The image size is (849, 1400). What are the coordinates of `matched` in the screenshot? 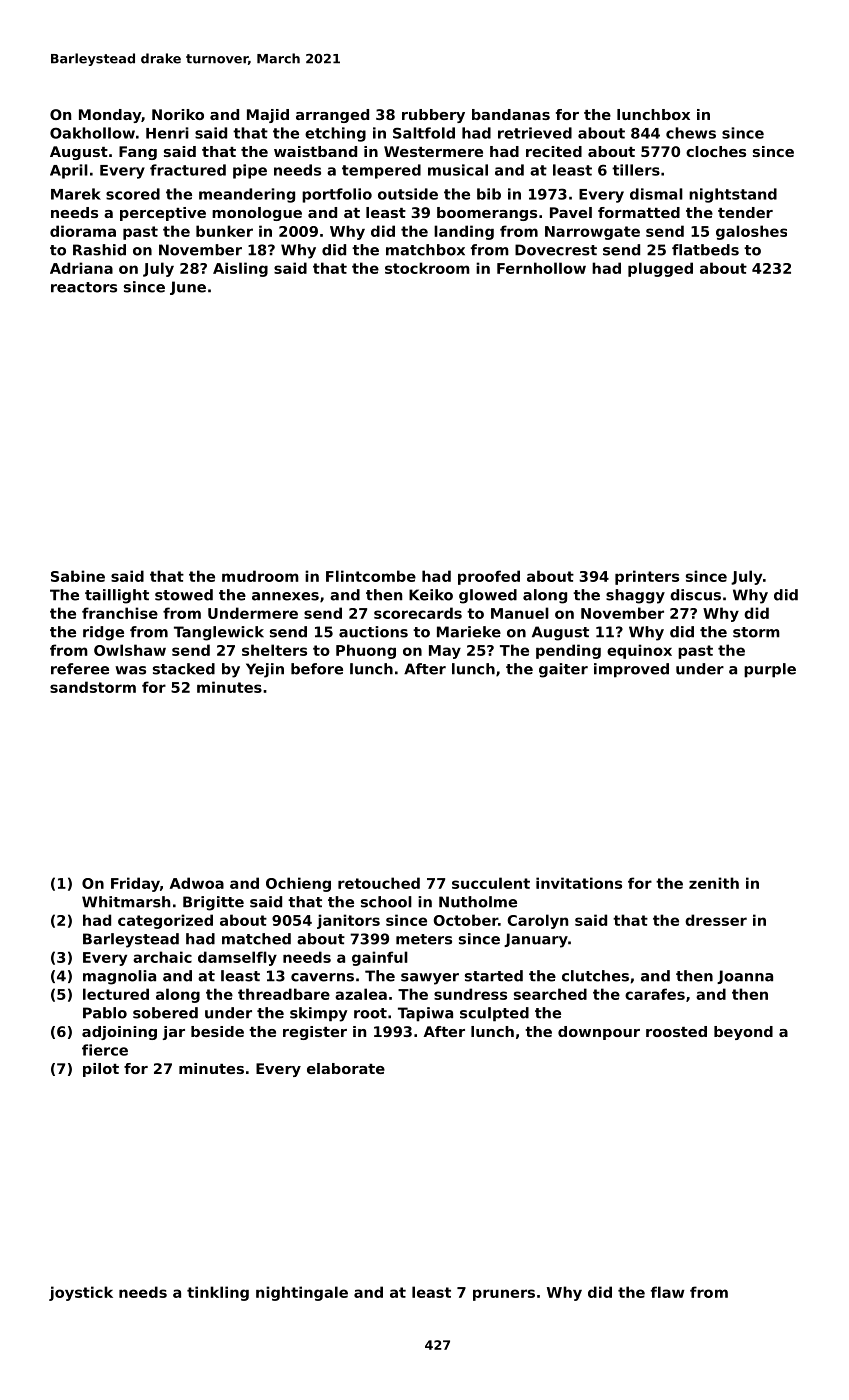 It's located at (256, 939).
